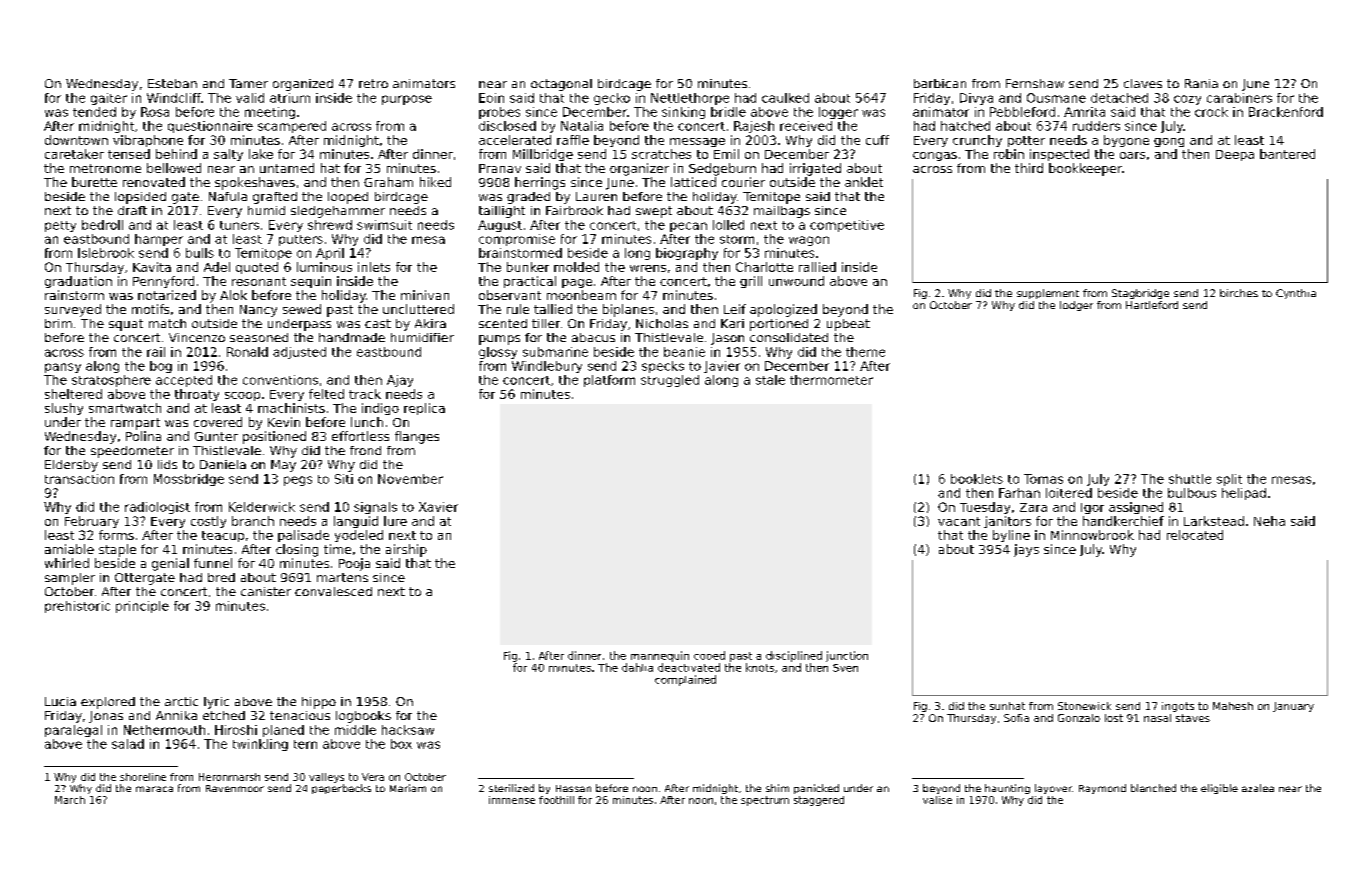 The image size is (1372, 887). I want to click on lolled, so click(728, 225).
